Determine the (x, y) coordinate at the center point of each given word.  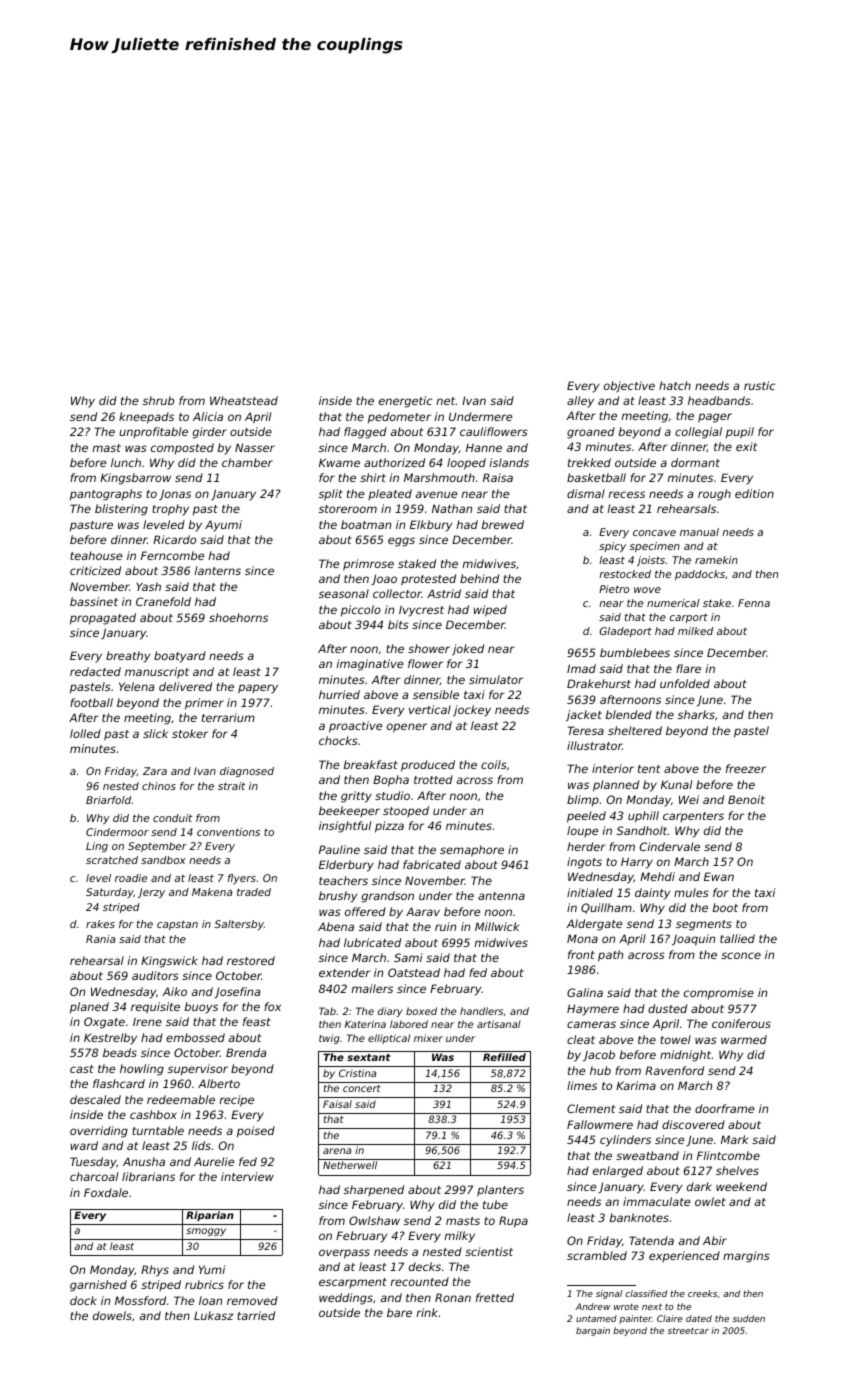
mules (691, 892)
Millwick (497, 926)
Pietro (614, 589)
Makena (212, 892)
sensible (436, 694)
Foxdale (106, 1192)
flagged (365, 433)
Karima (636, 1085)
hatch (675, 385)
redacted (95, 671)
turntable (158, 1130)
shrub (158, 400)
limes (582, 1085)
